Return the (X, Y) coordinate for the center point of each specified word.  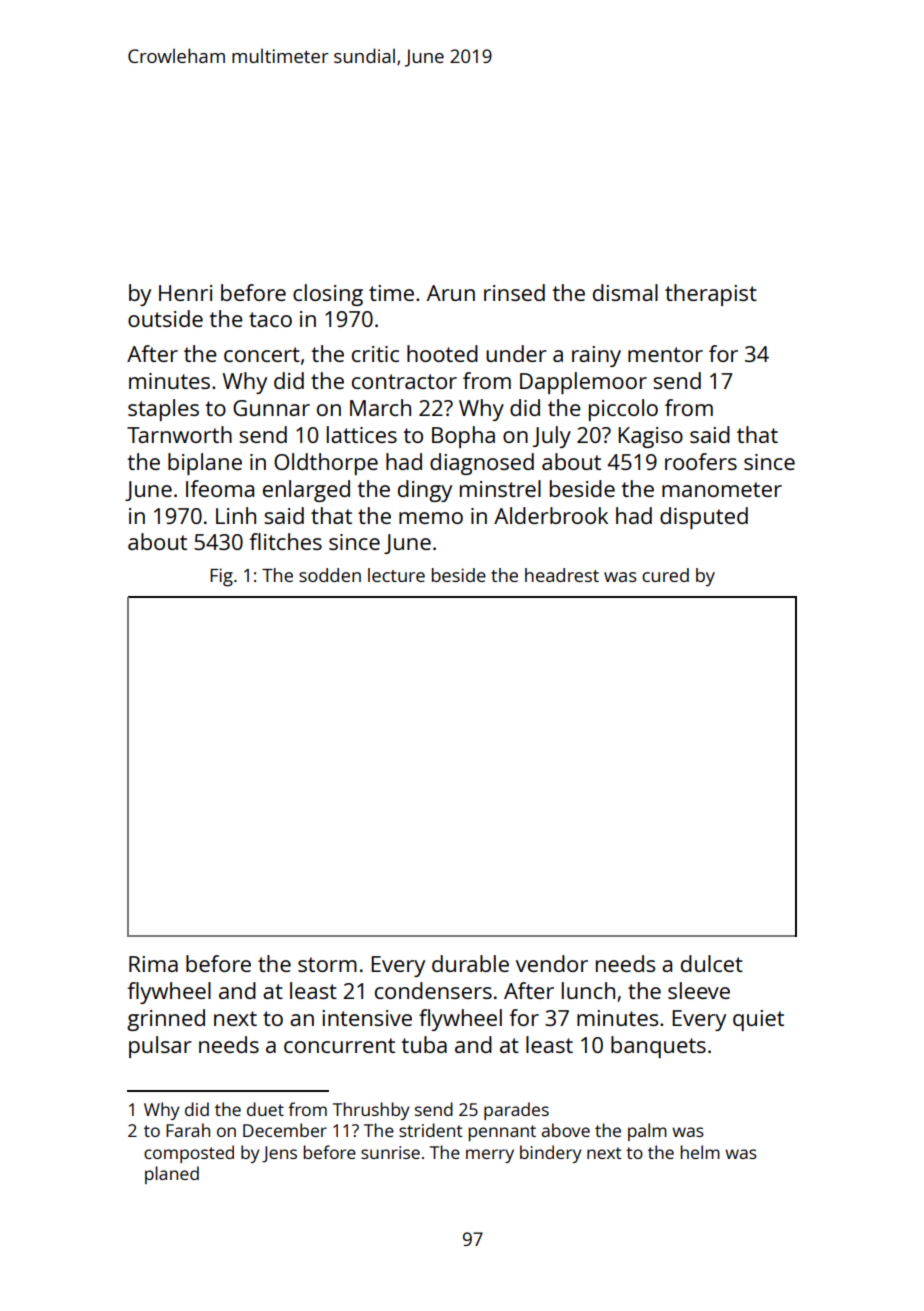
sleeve (699, 990)
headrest (562, 575)
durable (470, 963)
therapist (711, 295)
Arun (451, 293)
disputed (704, 518)
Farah (188, 1130)
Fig (221, 577)
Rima (153, 964)
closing (328, 295)
